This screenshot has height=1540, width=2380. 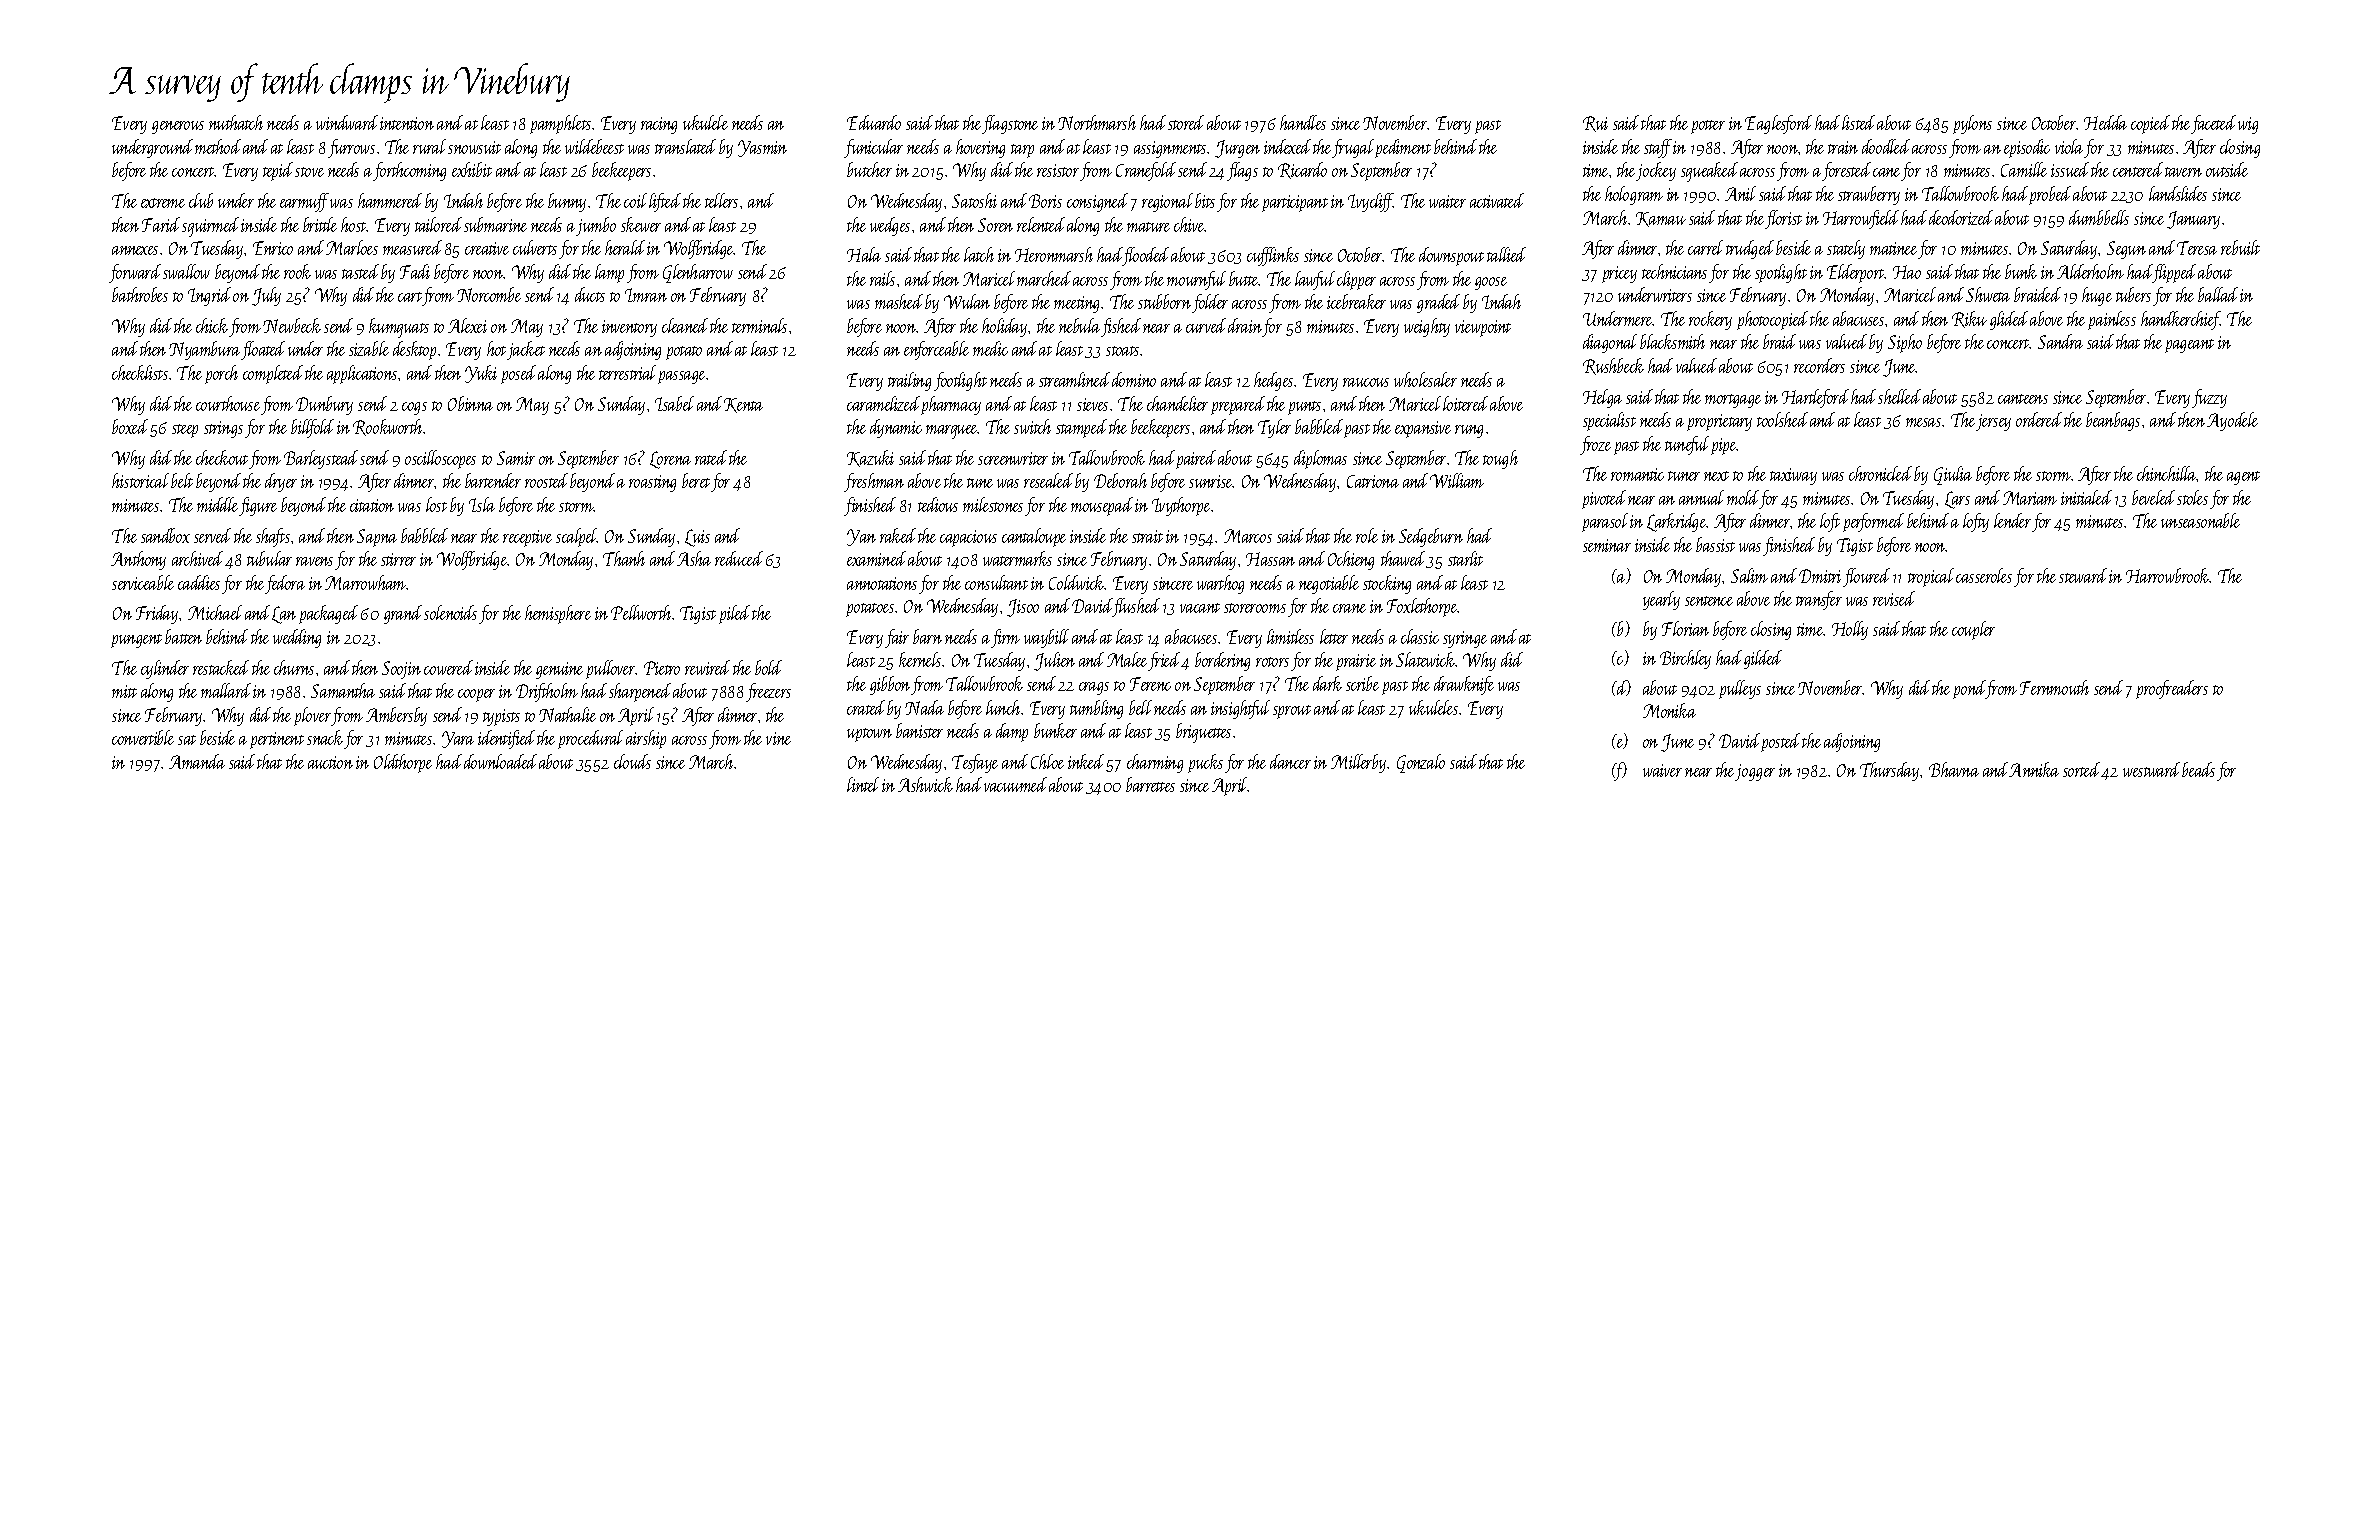 I want to click on flooded, so click(x=1146, y=256).
